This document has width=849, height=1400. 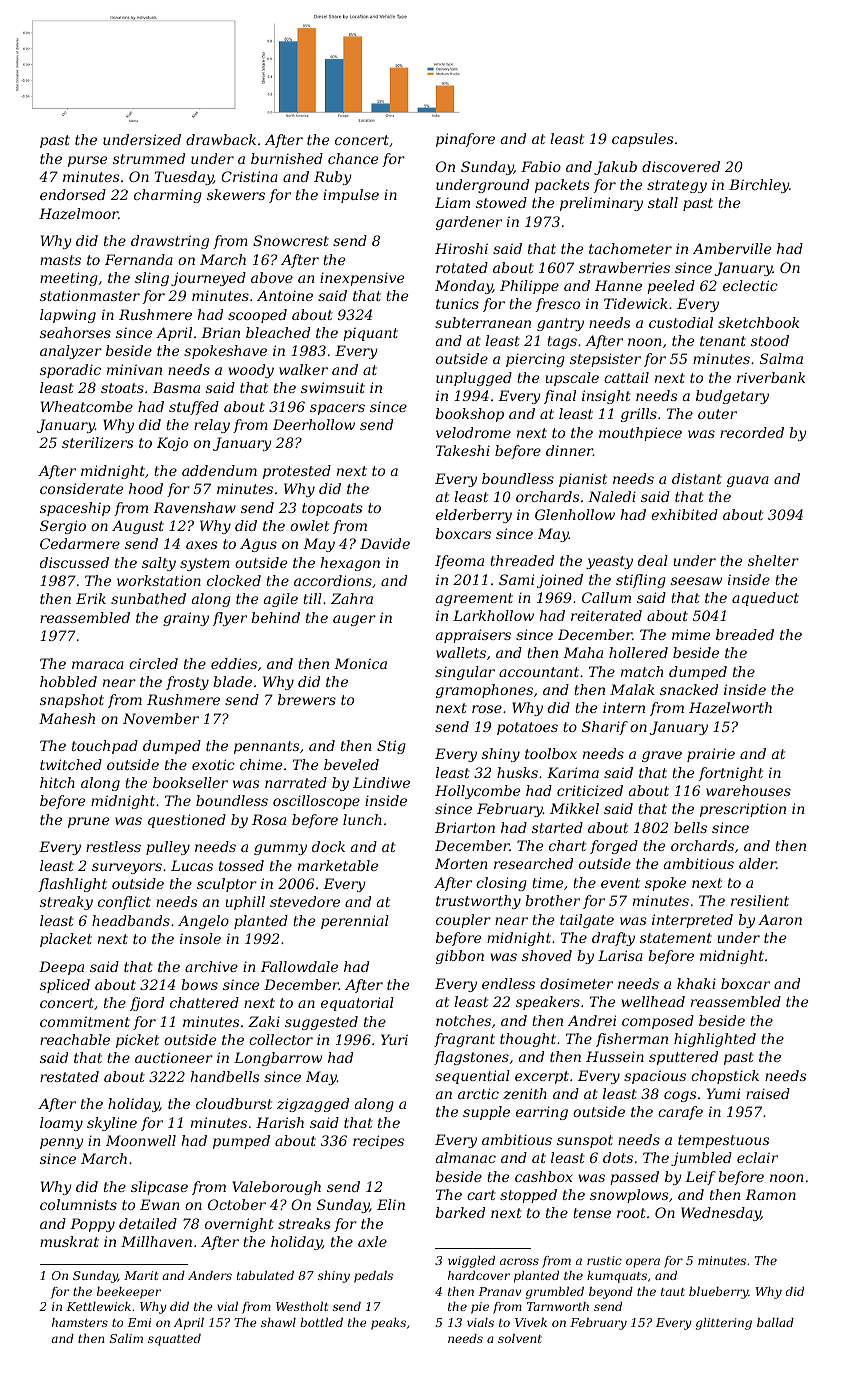 What do you see at coordinates (174, 1057) in the document?
I see `auctioneer` at bounding box center [174, 1057].
